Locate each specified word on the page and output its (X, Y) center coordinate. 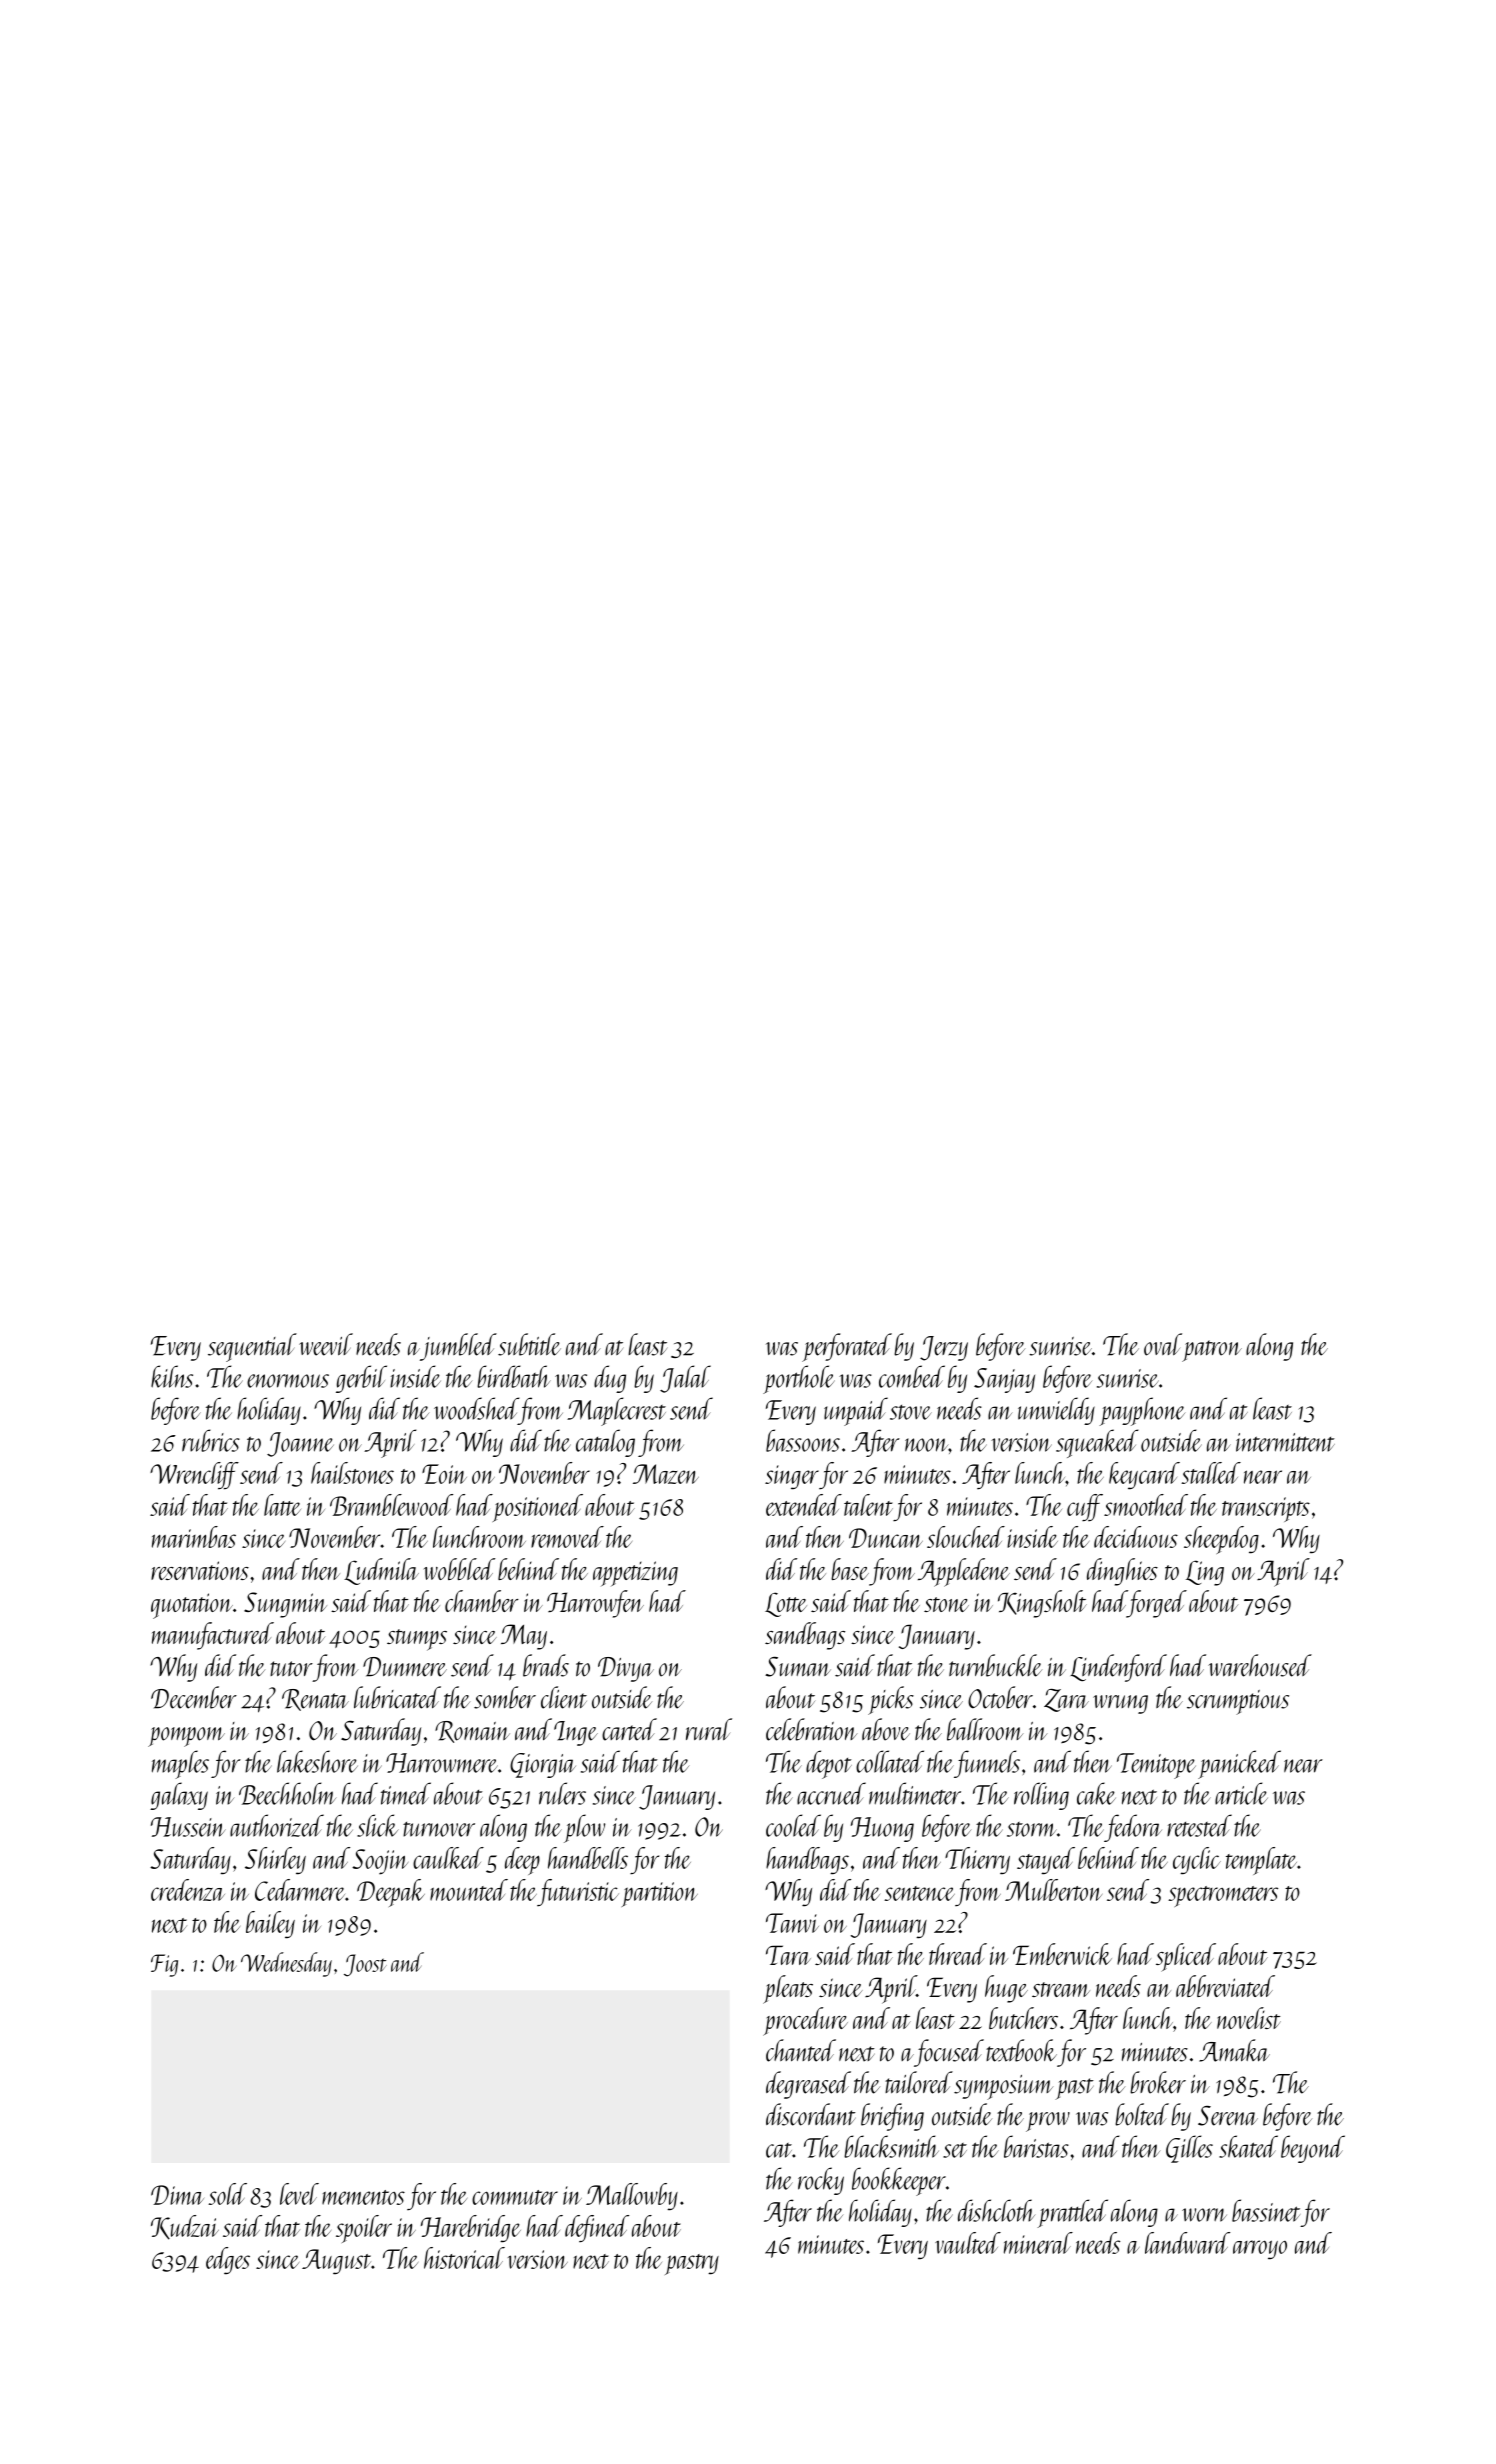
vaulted (968, 2243)
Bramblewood (391, 1505)
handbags (807, 1861)
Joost (365, 1965)
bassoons (803, 1440)
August (336, 2261)
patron (1212, 1351)
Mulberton (1053, 1890)
